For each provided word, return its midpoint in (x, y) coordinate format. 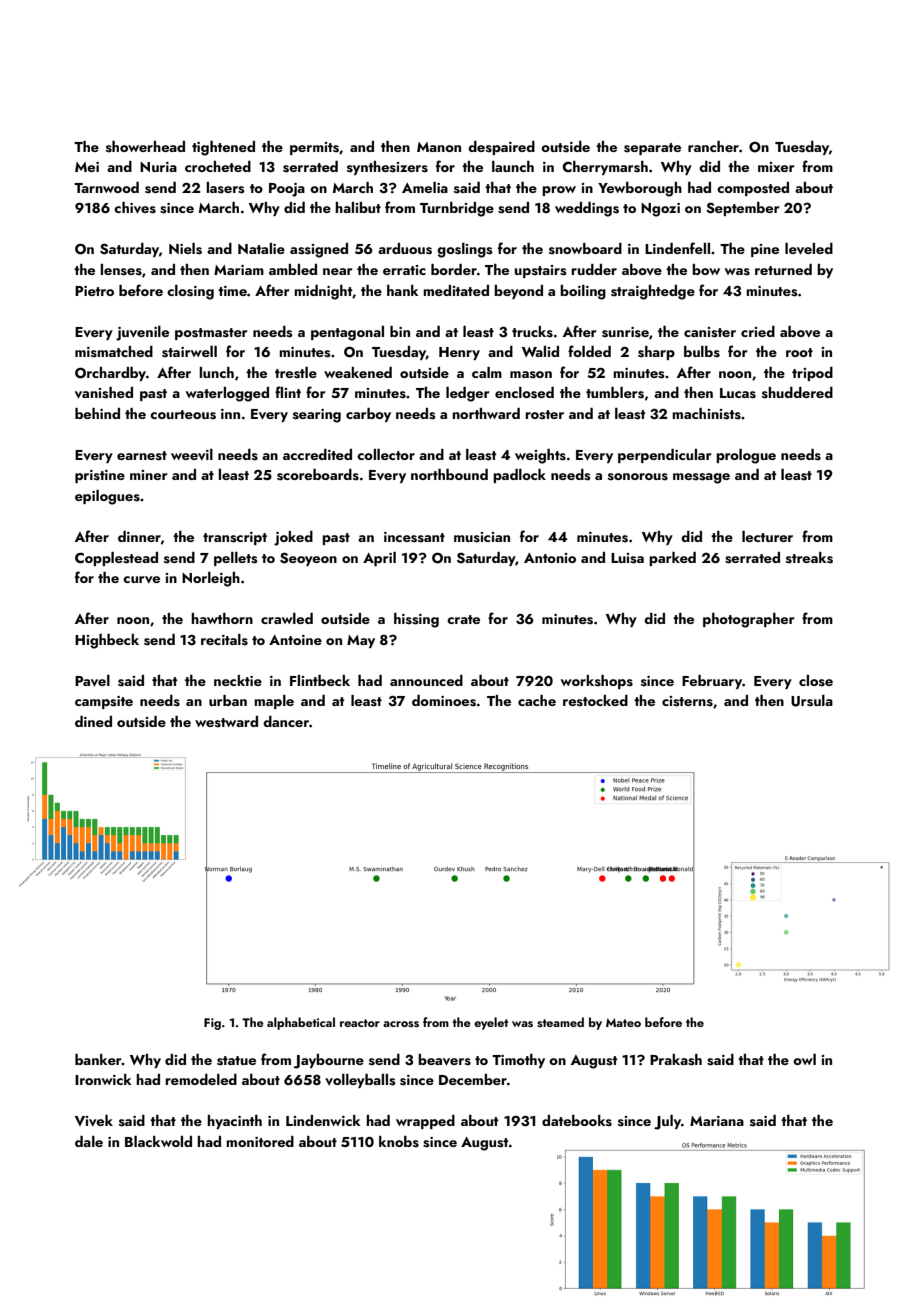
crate (463, 619)
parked (672, 559)
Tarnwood (106, 187)
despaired (501, 148)
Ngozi (660, 210)
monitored (260, 1141)
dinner (139, 536)
